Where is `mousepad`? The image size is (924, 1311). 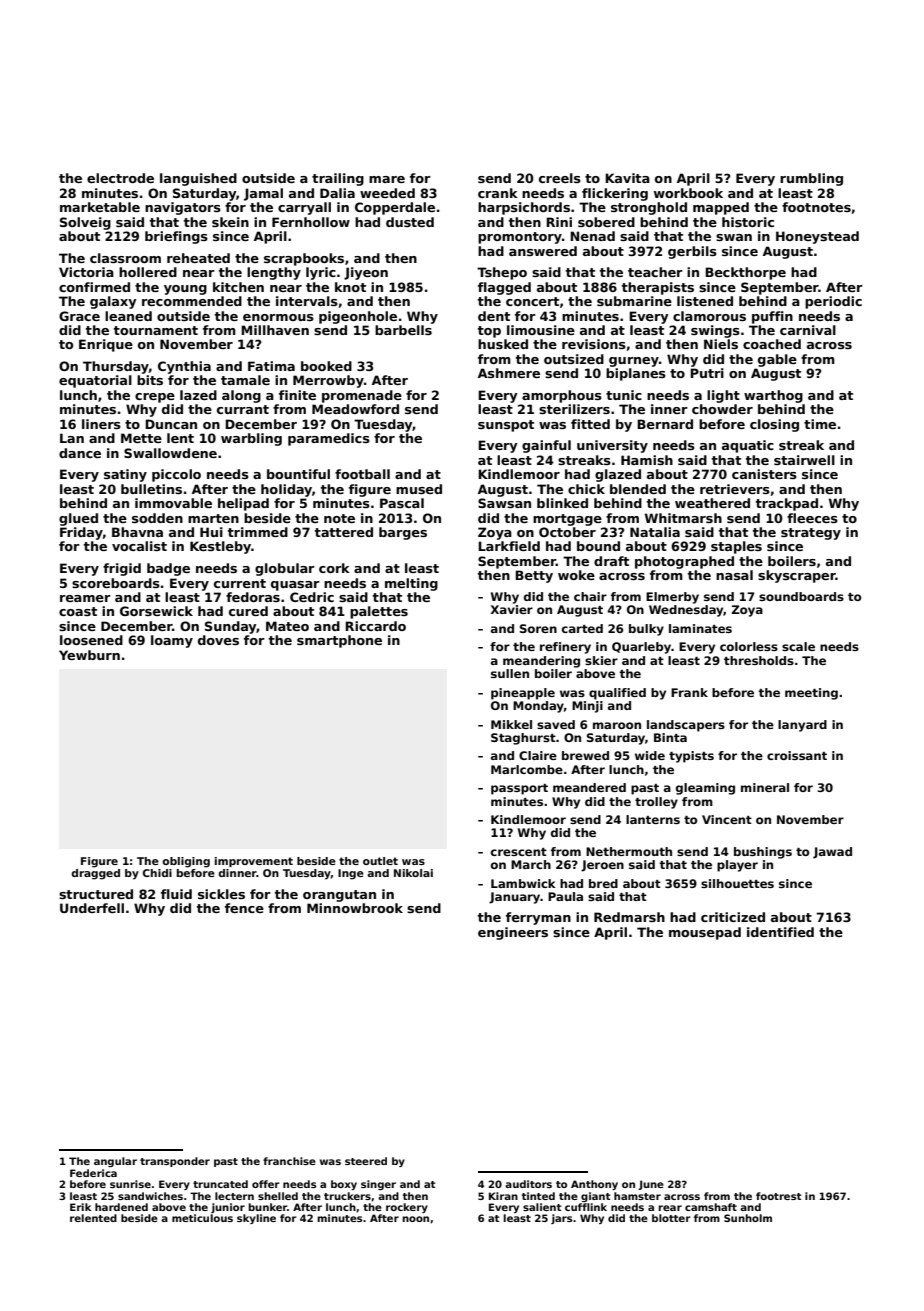 mousepad is located at coordinates (705, 933).
